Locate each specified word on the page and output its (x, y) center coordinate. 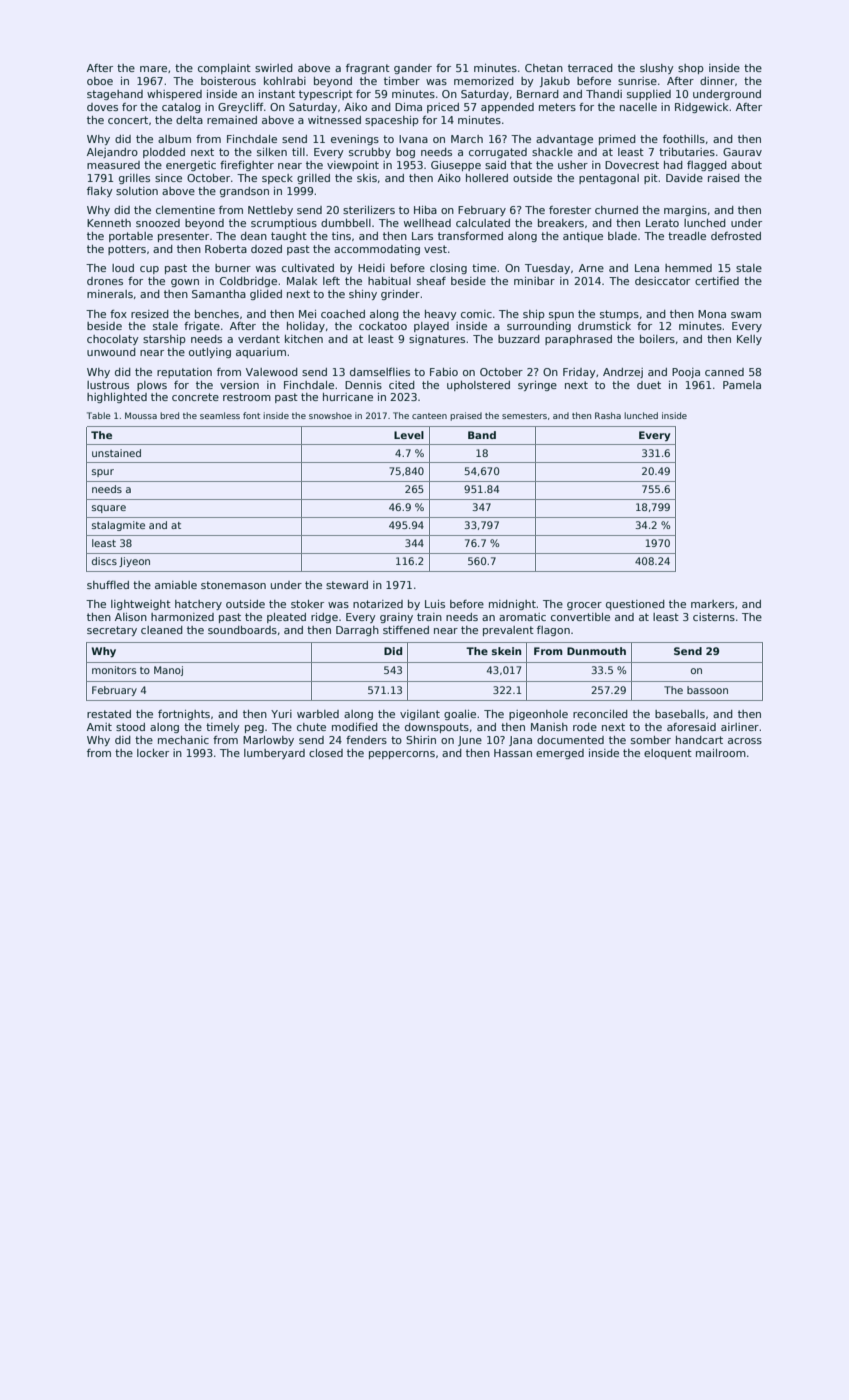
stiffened (406, 629)
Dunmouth (596, 651)
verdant (259, 339)
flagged (707, 166)
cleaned (162, 630)
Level (409, 435)
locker (153, 753)
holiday (306, 327)
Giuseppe (456, 166)
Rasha (608, 415)
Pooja (686, 373)
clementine (185, 210)
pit (651, 179)
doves (102, 107)
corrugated (498, 153)
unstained (116, 453)
